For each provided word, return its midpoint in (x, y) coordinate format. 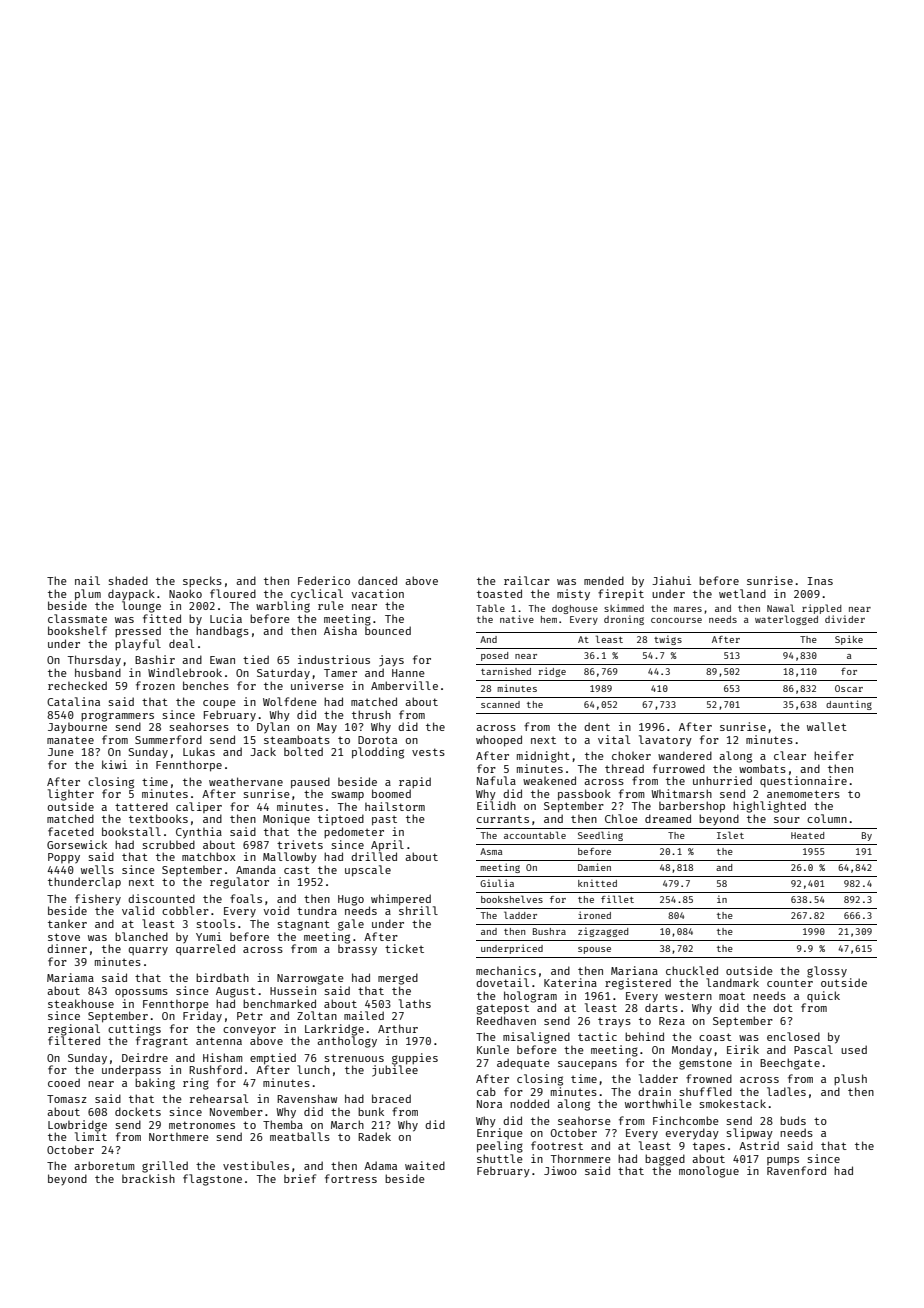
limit (91, 1136)
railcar (527, 580)
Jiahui (671, 580)
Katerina (570, 982)
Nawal (781, 608)
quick (823, 996)
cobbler (185, 910)
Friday (202, 1017)
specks (202, 581)
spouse (594, 950)
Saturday (283, 674)
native (517, 619)
